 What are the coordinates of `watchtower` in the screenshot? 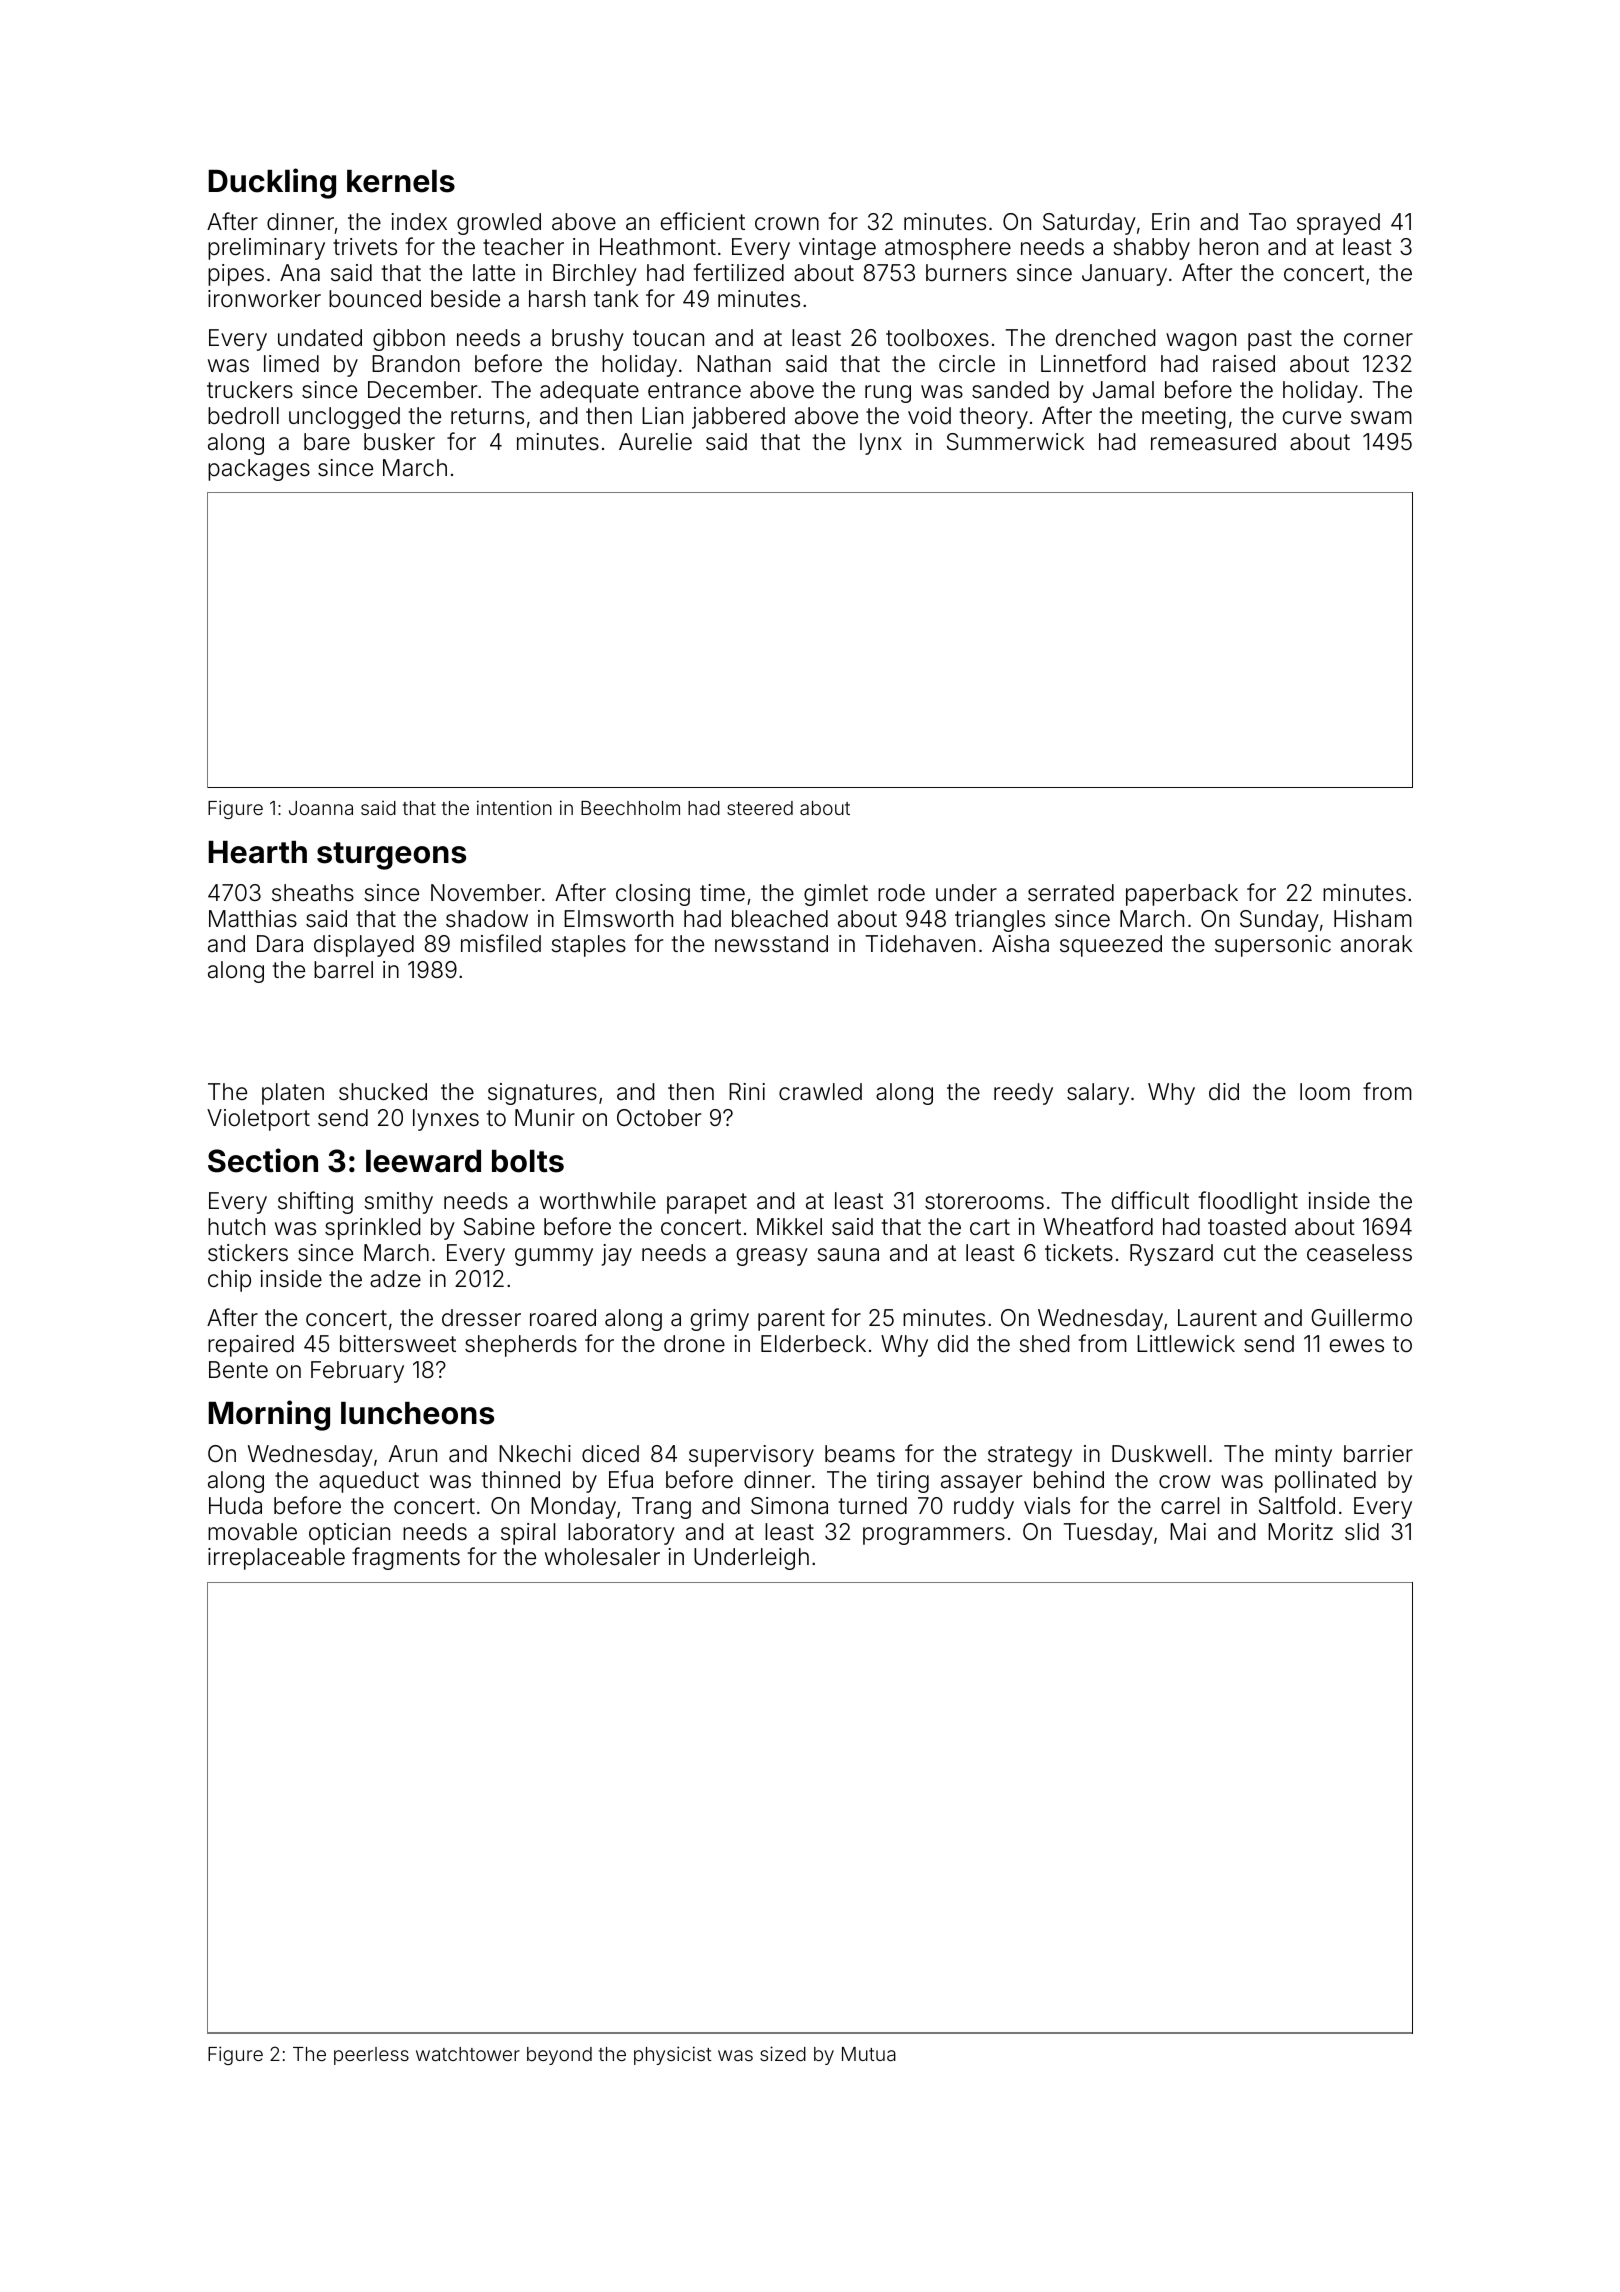 It's located at (468, 2054).
